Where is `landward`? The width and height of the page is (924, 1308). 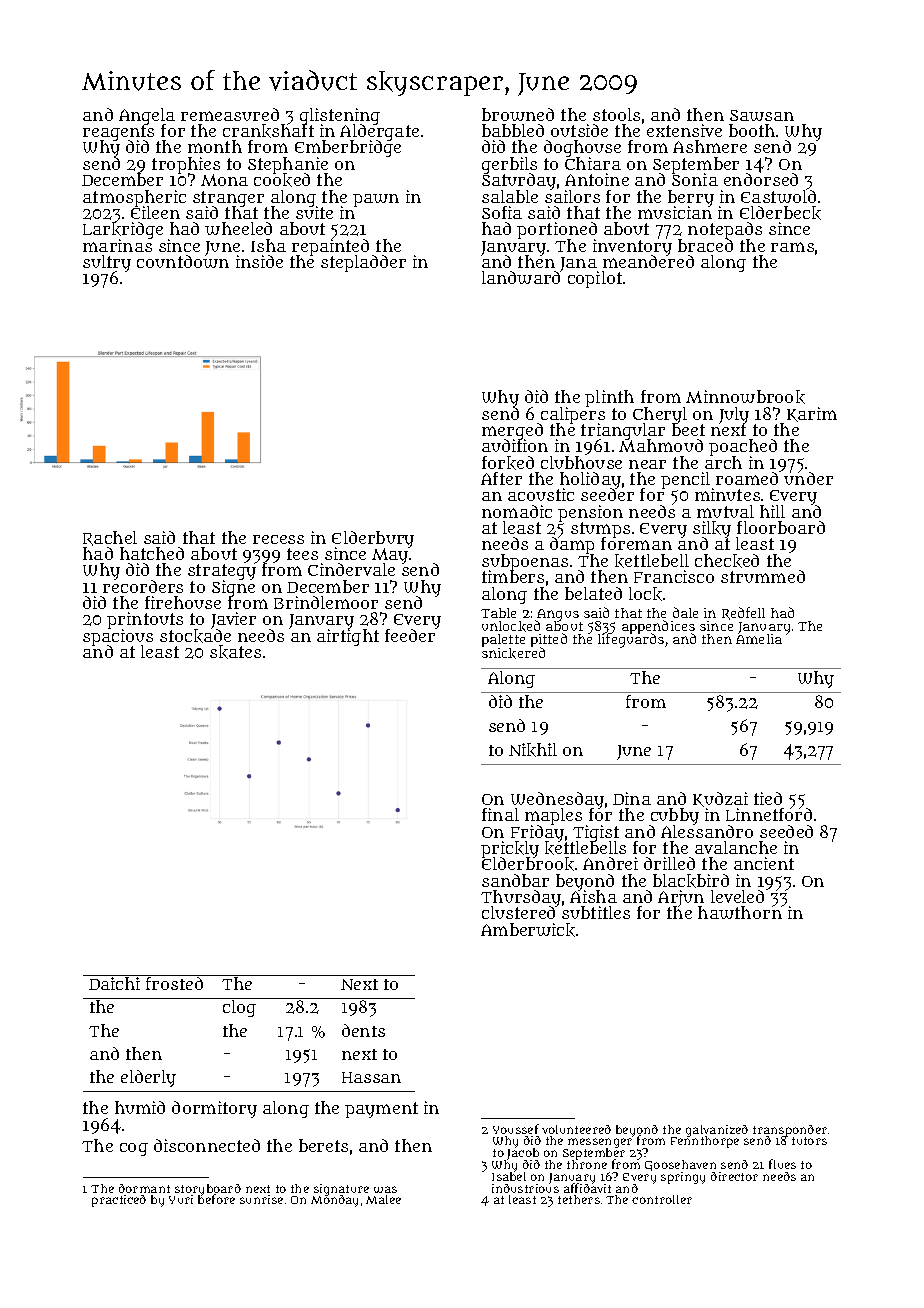 landward is located at coordinates (521, 278).
